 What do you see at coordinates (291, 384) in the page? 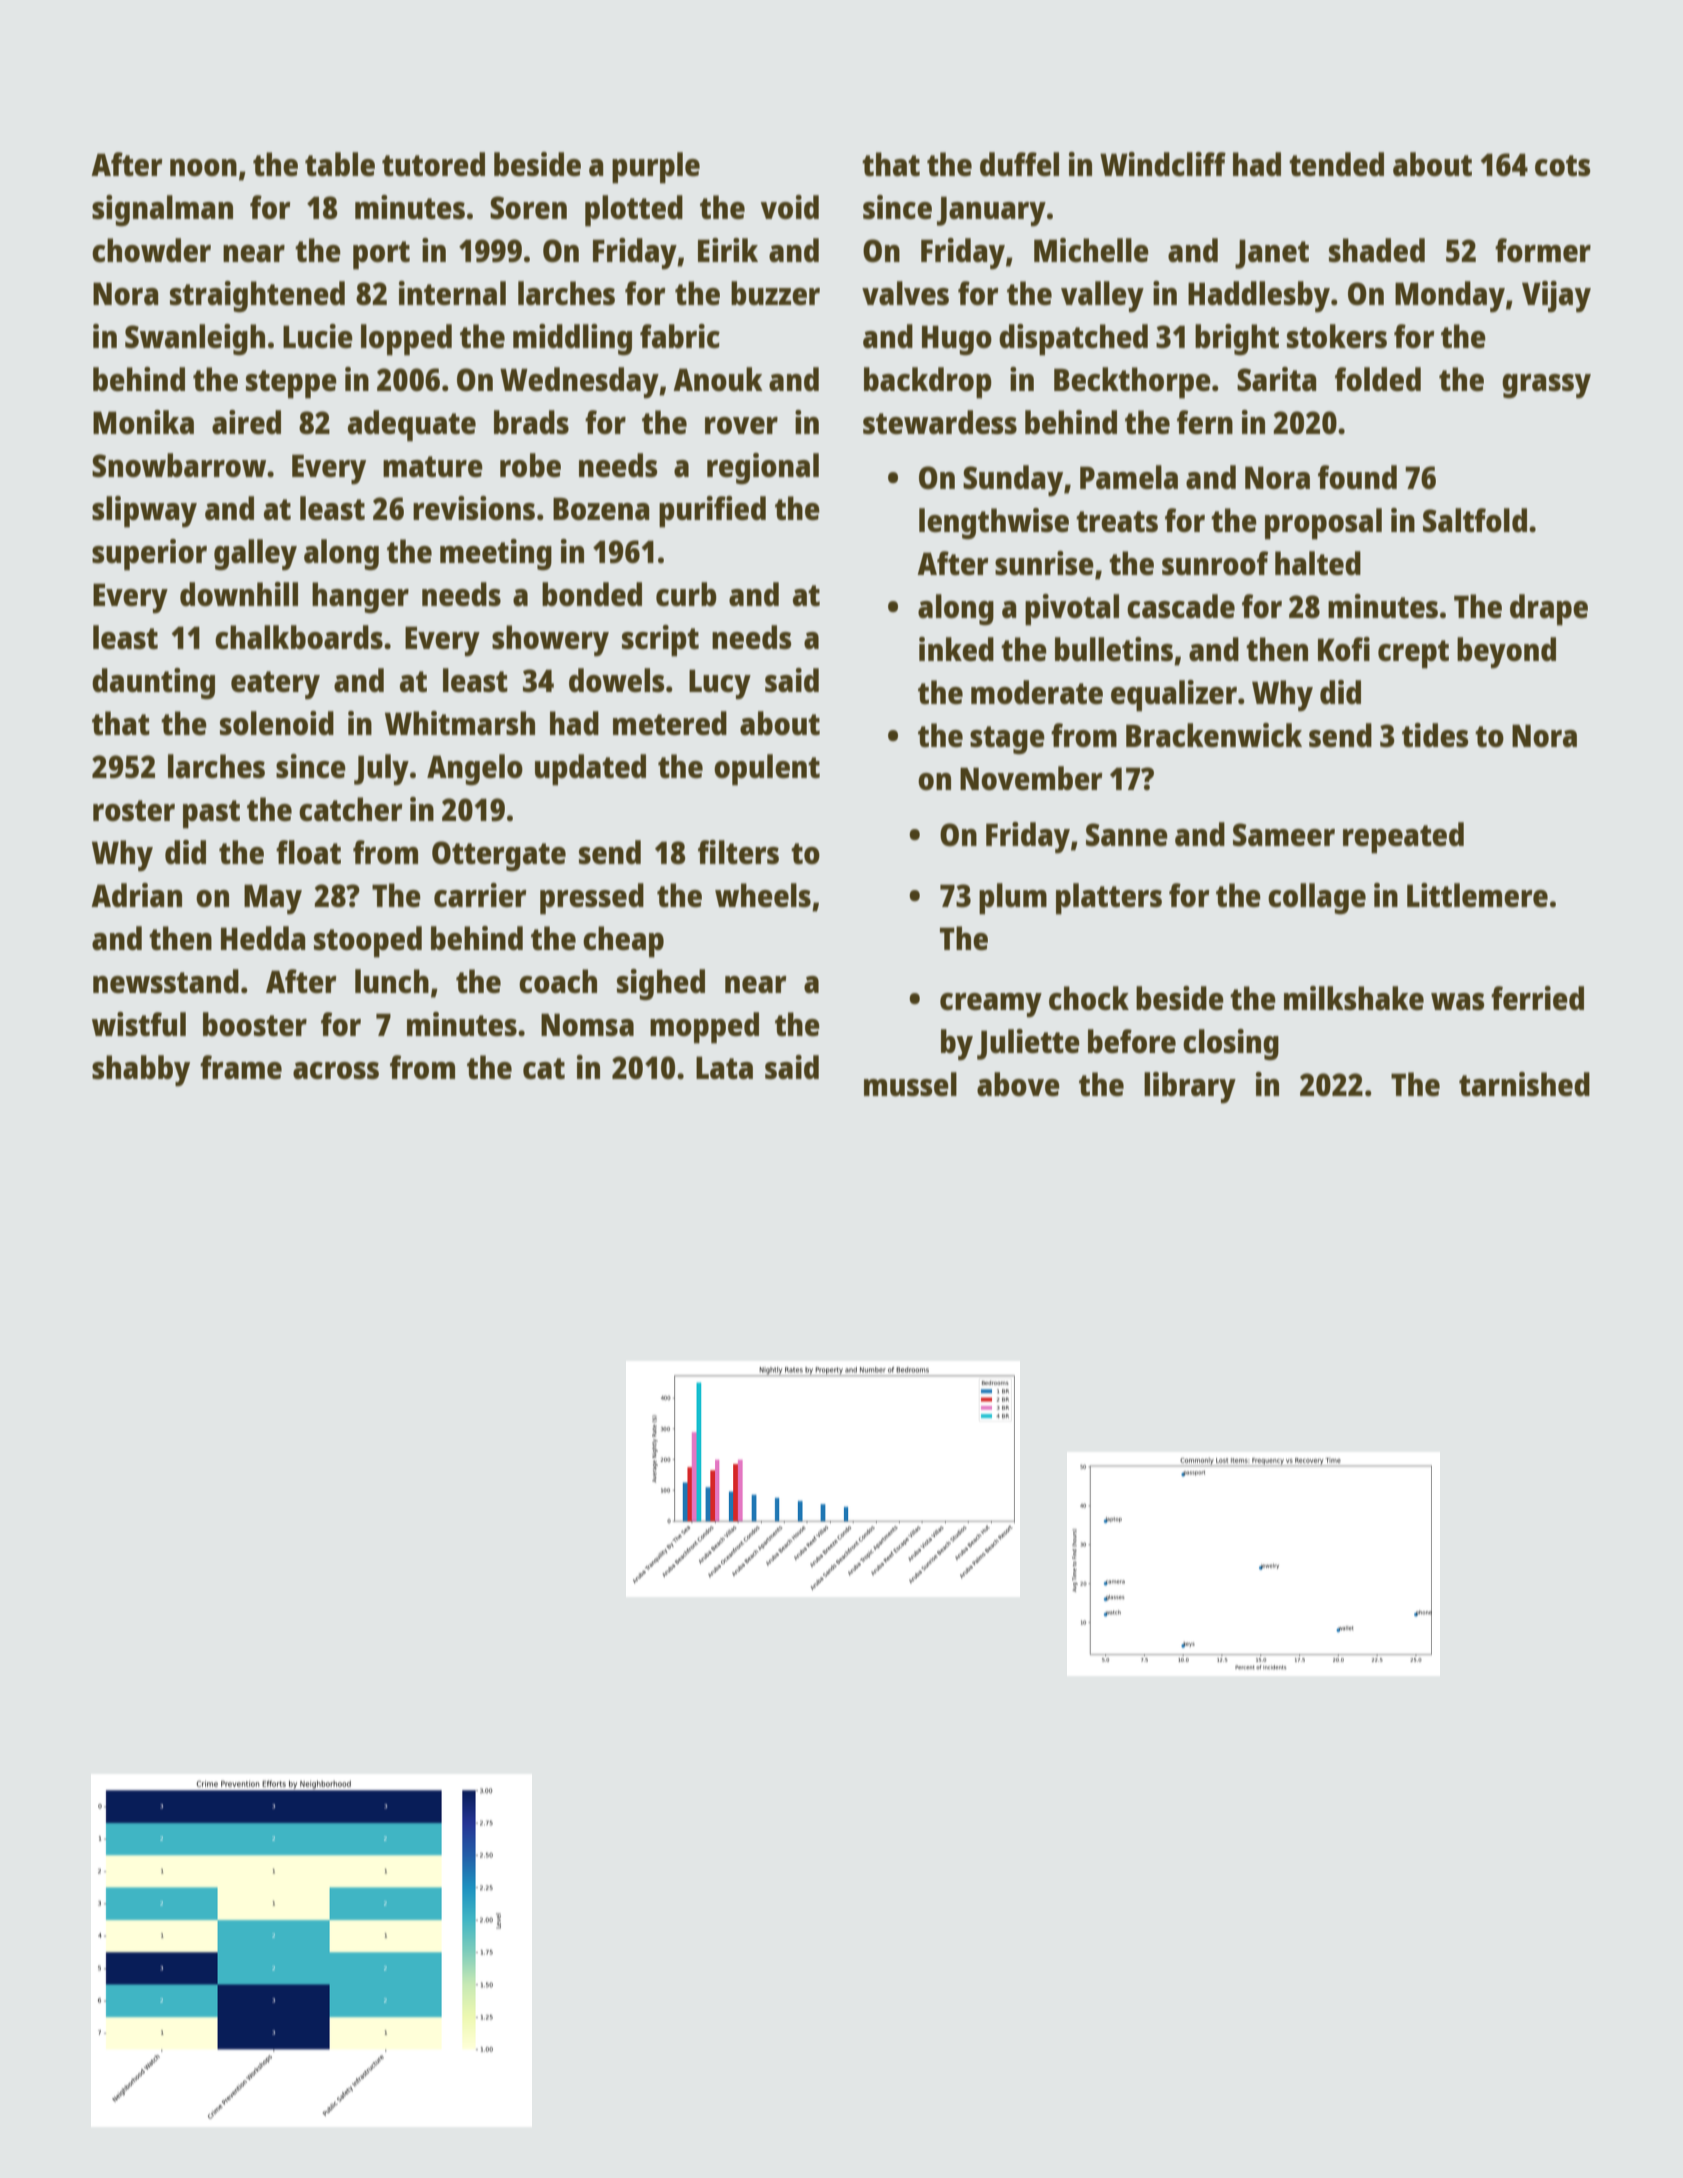
I see `steppe` at bounding box center [291, 384].
